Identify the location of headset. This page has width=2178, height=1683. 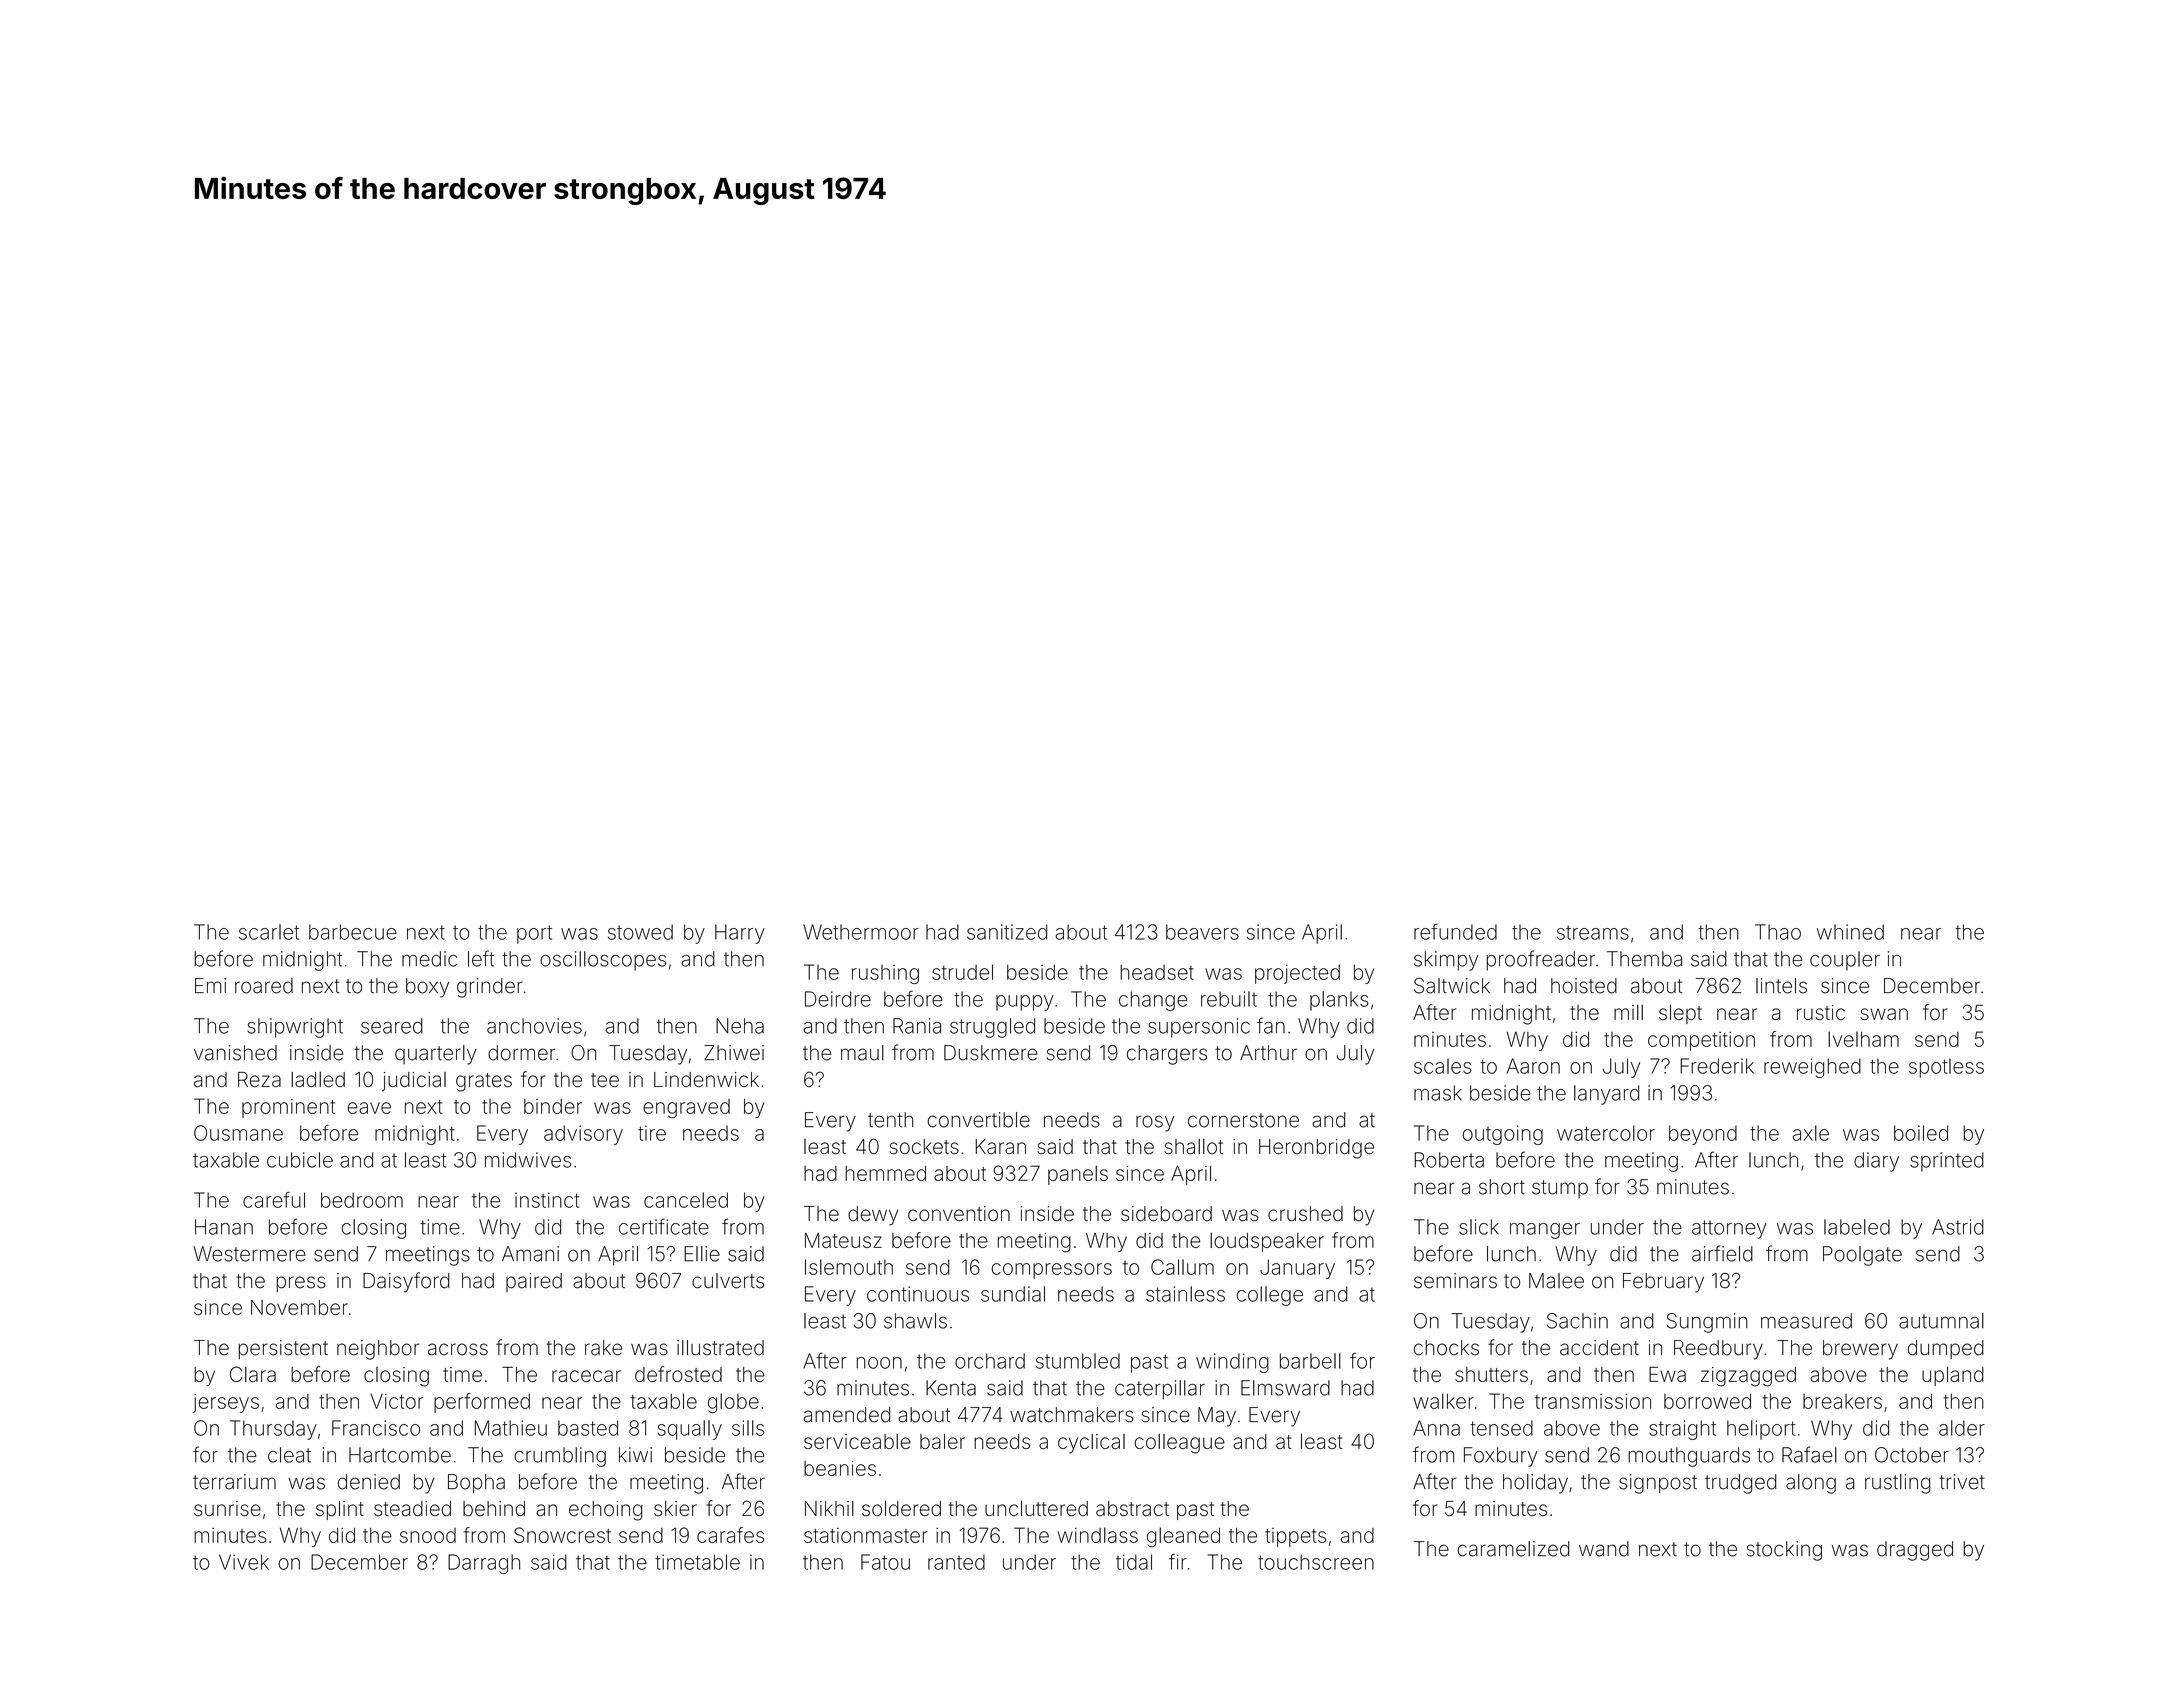
(1157, 972).
